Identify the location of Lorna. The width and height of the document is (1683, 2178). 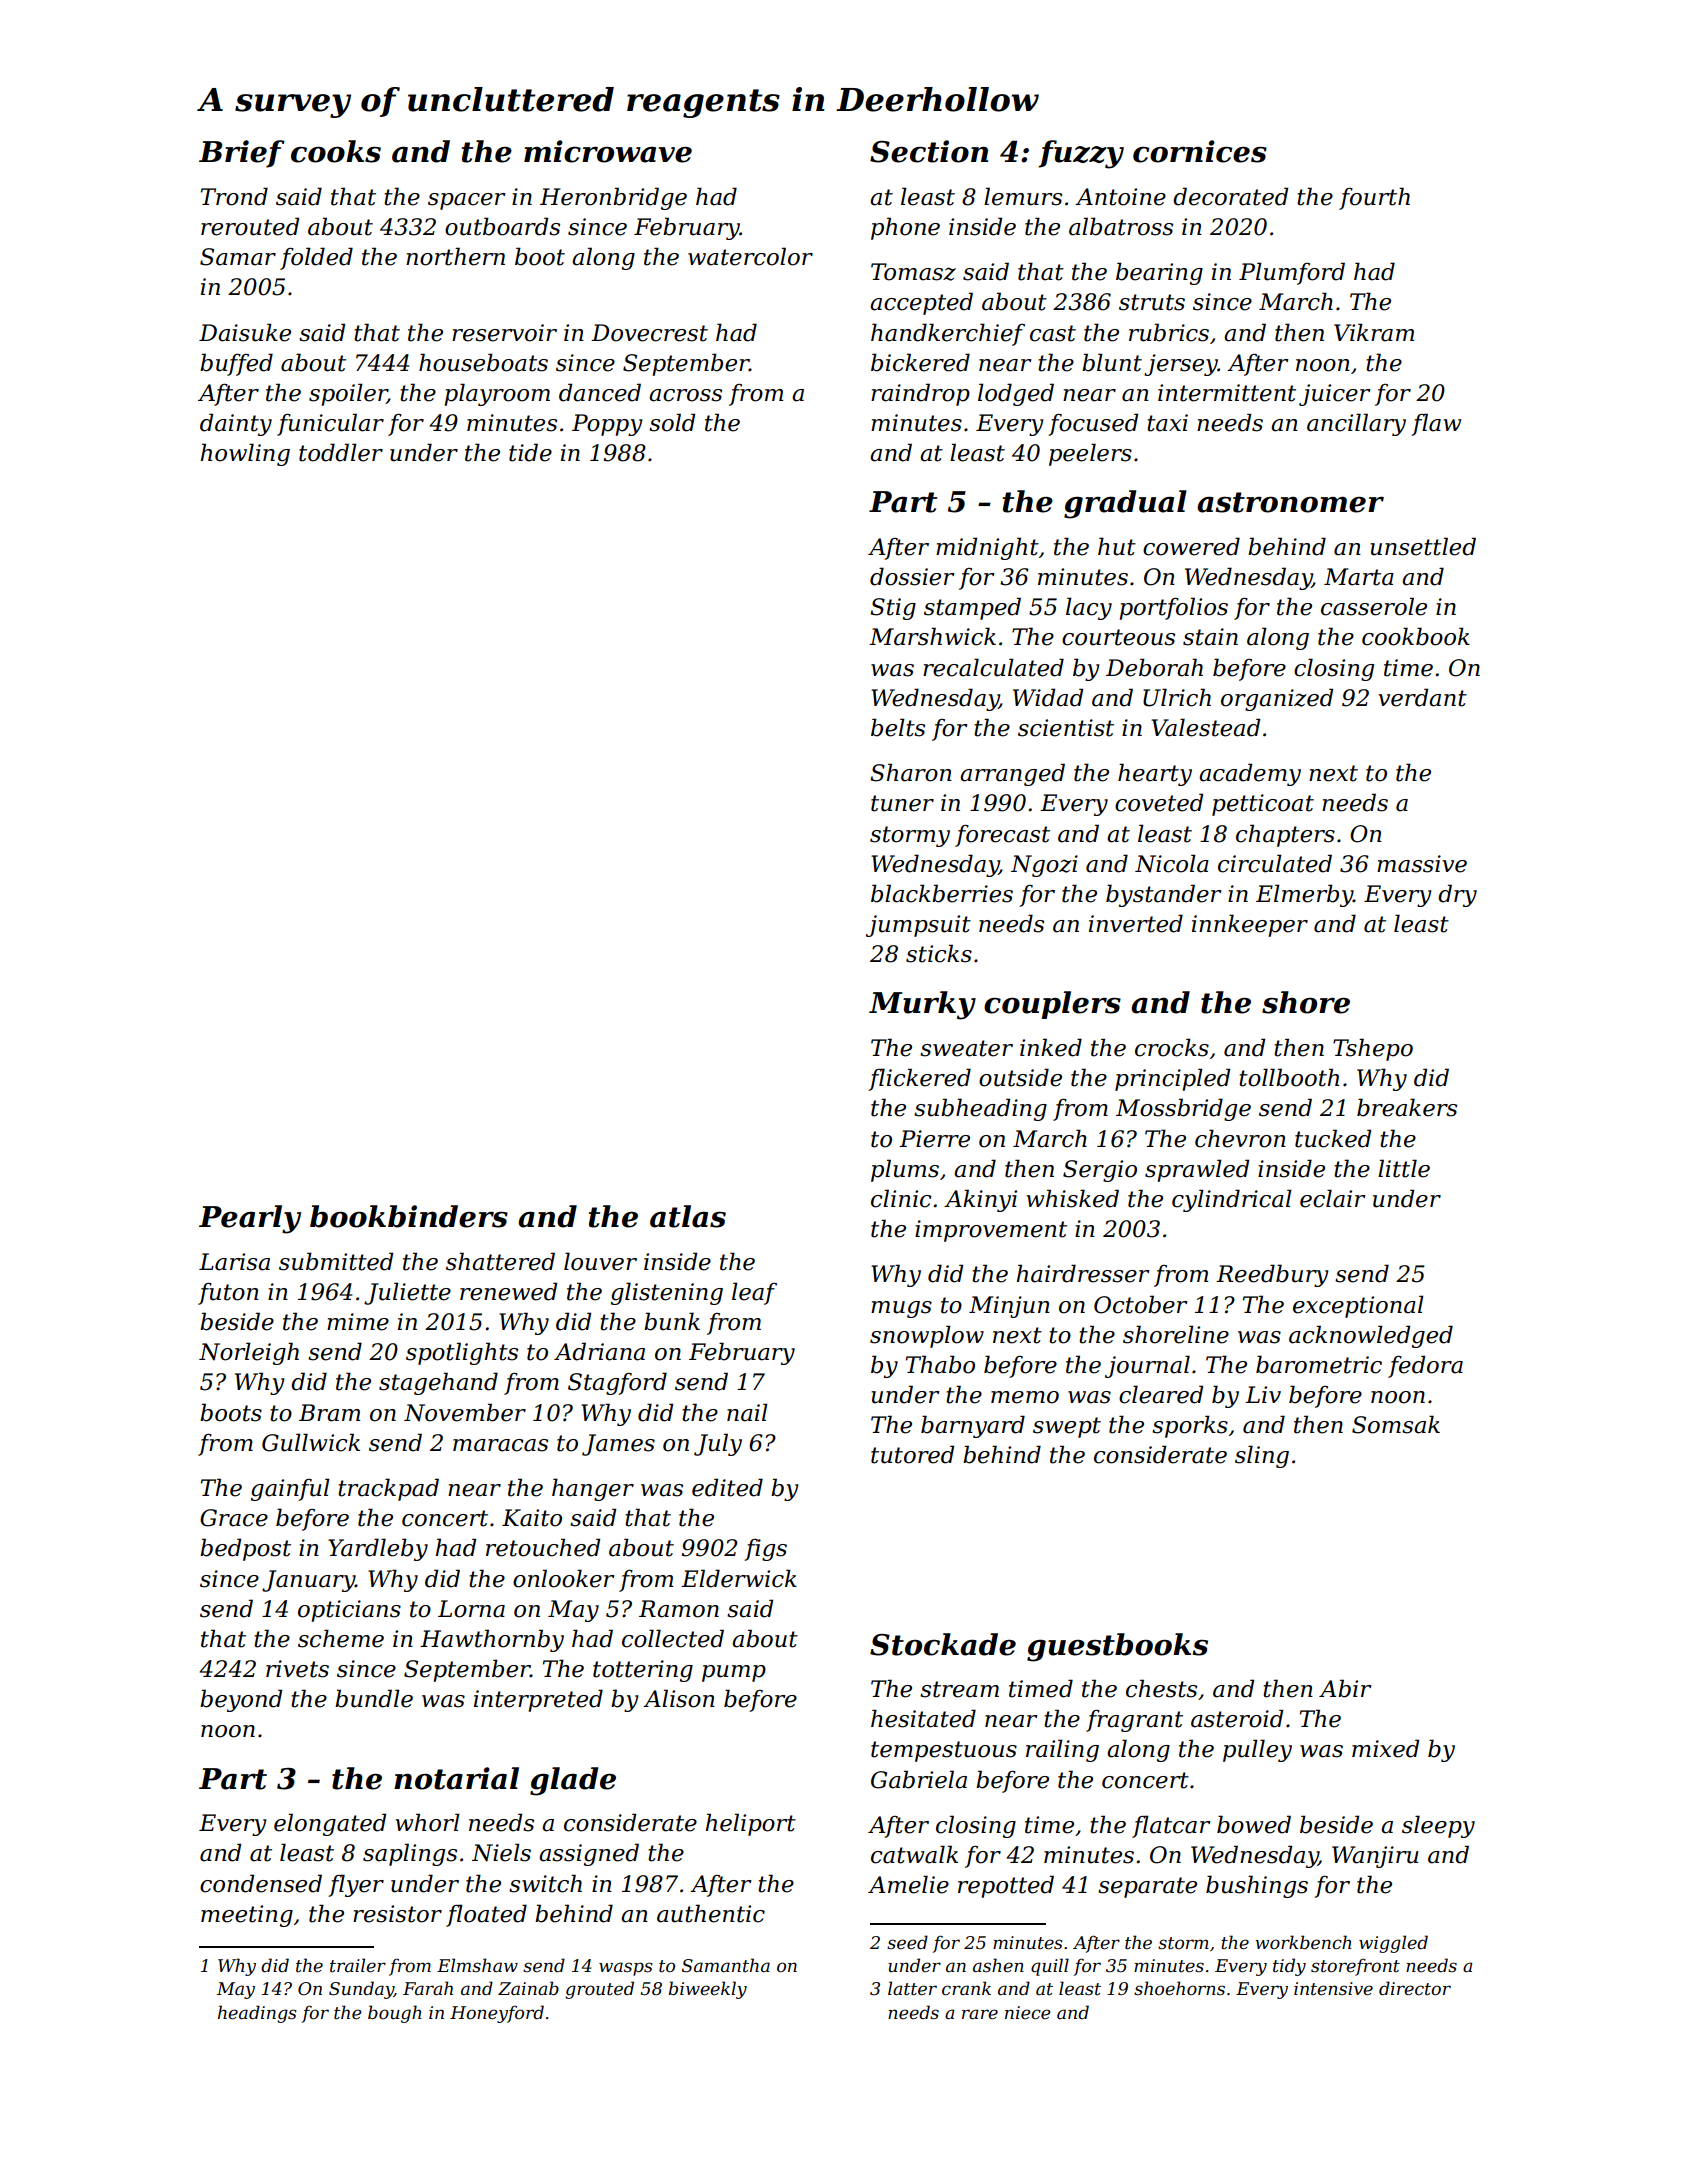
(471, 1609).
